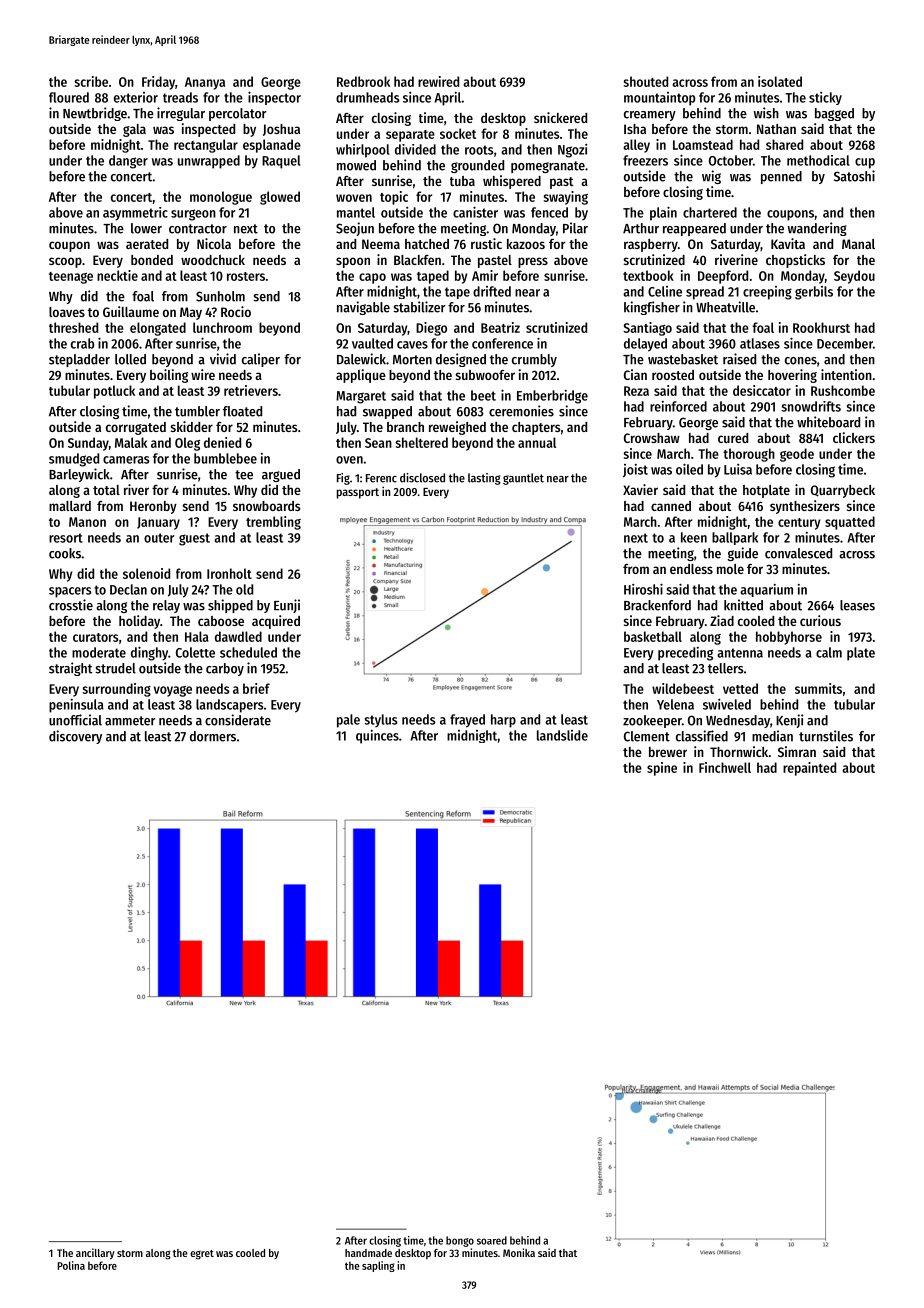 Image resolution: width=924 pixels, height=1308 pixels. I want to click on mowed, so click(356, 165).
